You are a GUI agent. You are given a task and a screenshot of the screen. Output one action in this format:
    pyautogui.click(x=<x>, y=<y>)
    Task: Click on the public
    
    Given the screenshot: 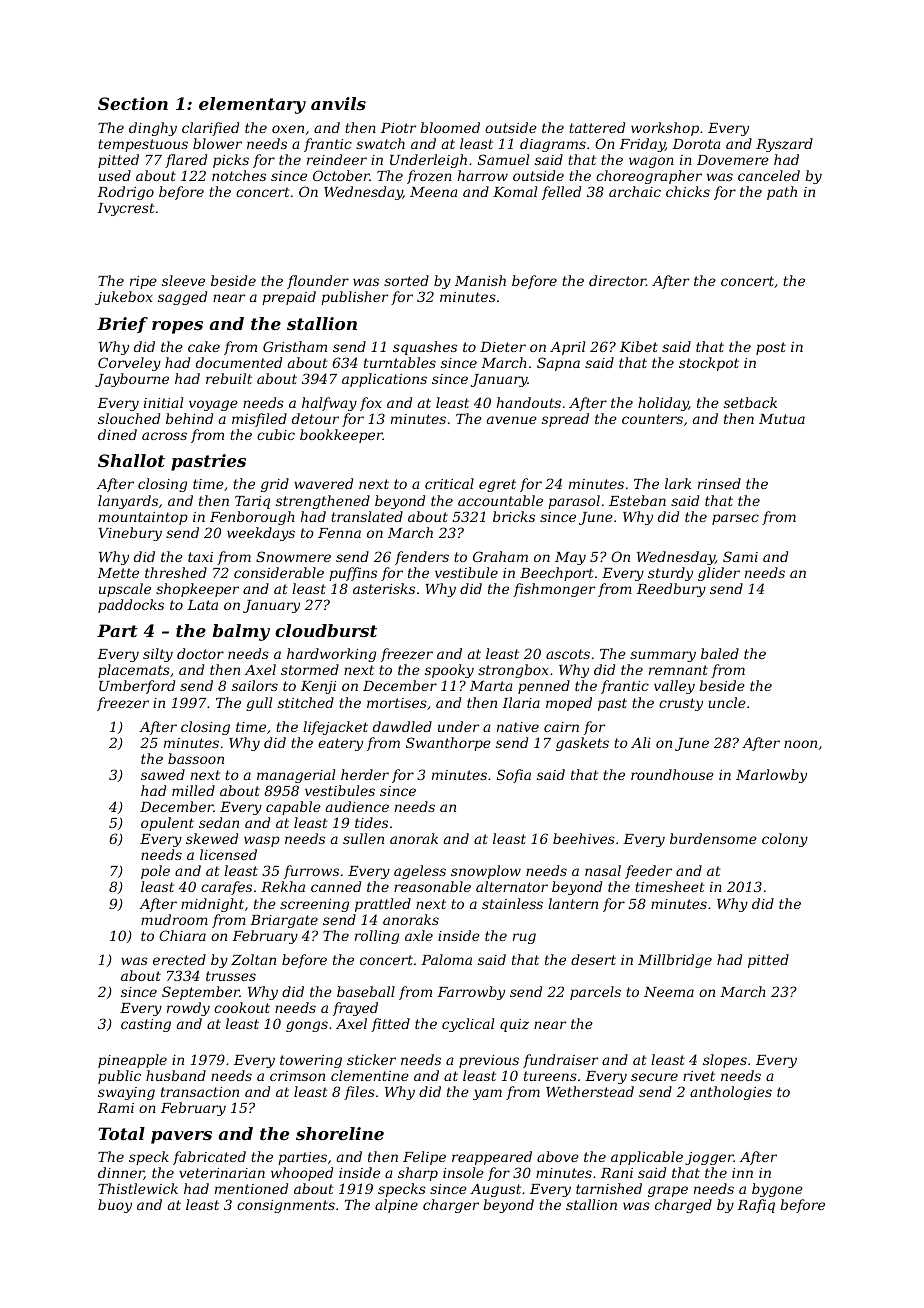 What is the action you would take?
    pyautogui.click(x=119, y=1077)
